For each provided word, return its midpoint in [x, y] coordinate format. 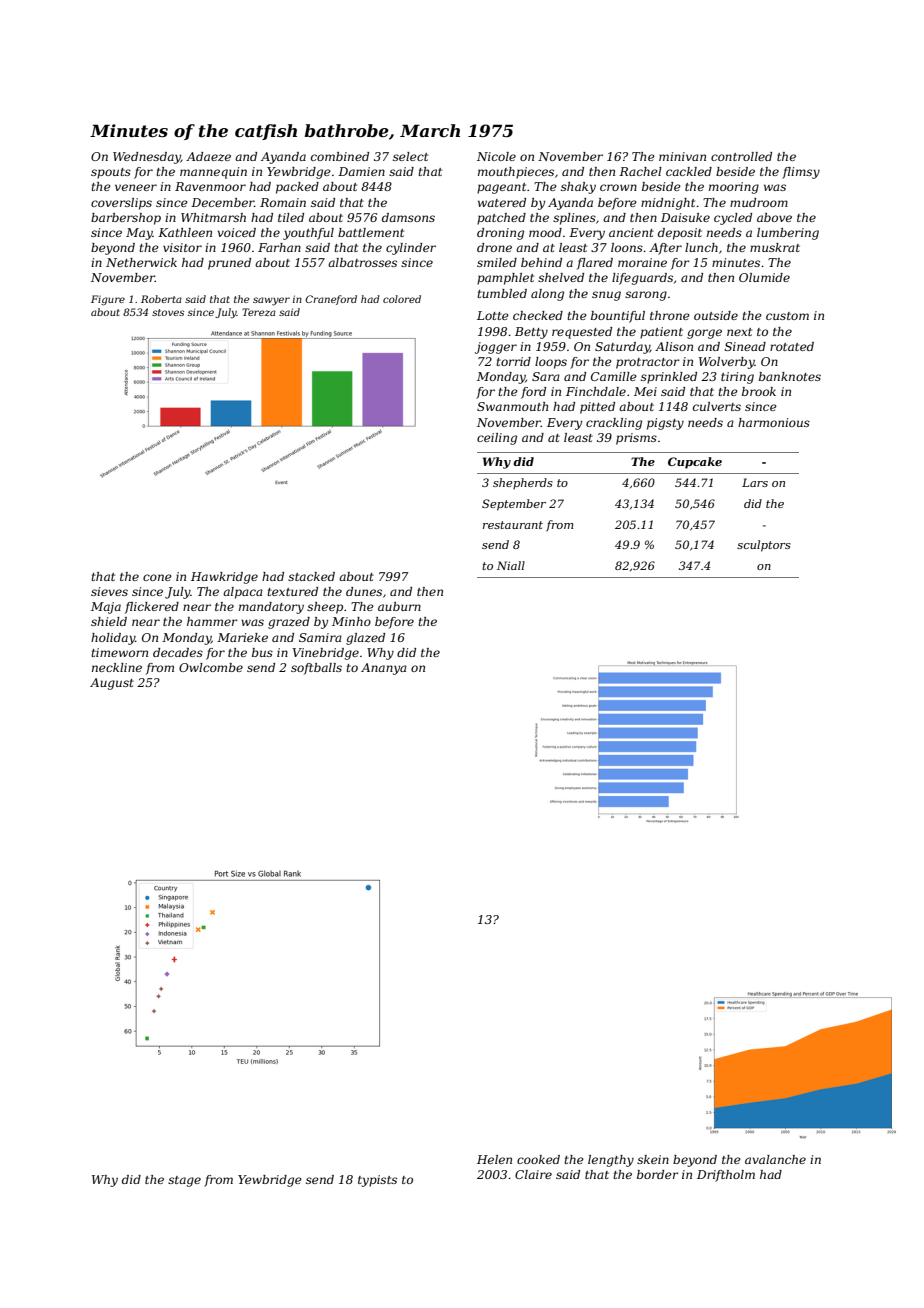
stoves [168, 312]
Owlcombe [211, 667]
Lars [755, 482]
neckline [117, 667]
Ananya [384, 669]
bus [262, 652]
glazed [365, 639]
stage [184, 1181]
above [774, 217]
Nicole [496, 156]
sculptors [764, 546]
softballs [316, 669]
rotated [792, 346]
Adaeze [208, 156]
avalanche [775, 1159]
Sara [546, 376]
